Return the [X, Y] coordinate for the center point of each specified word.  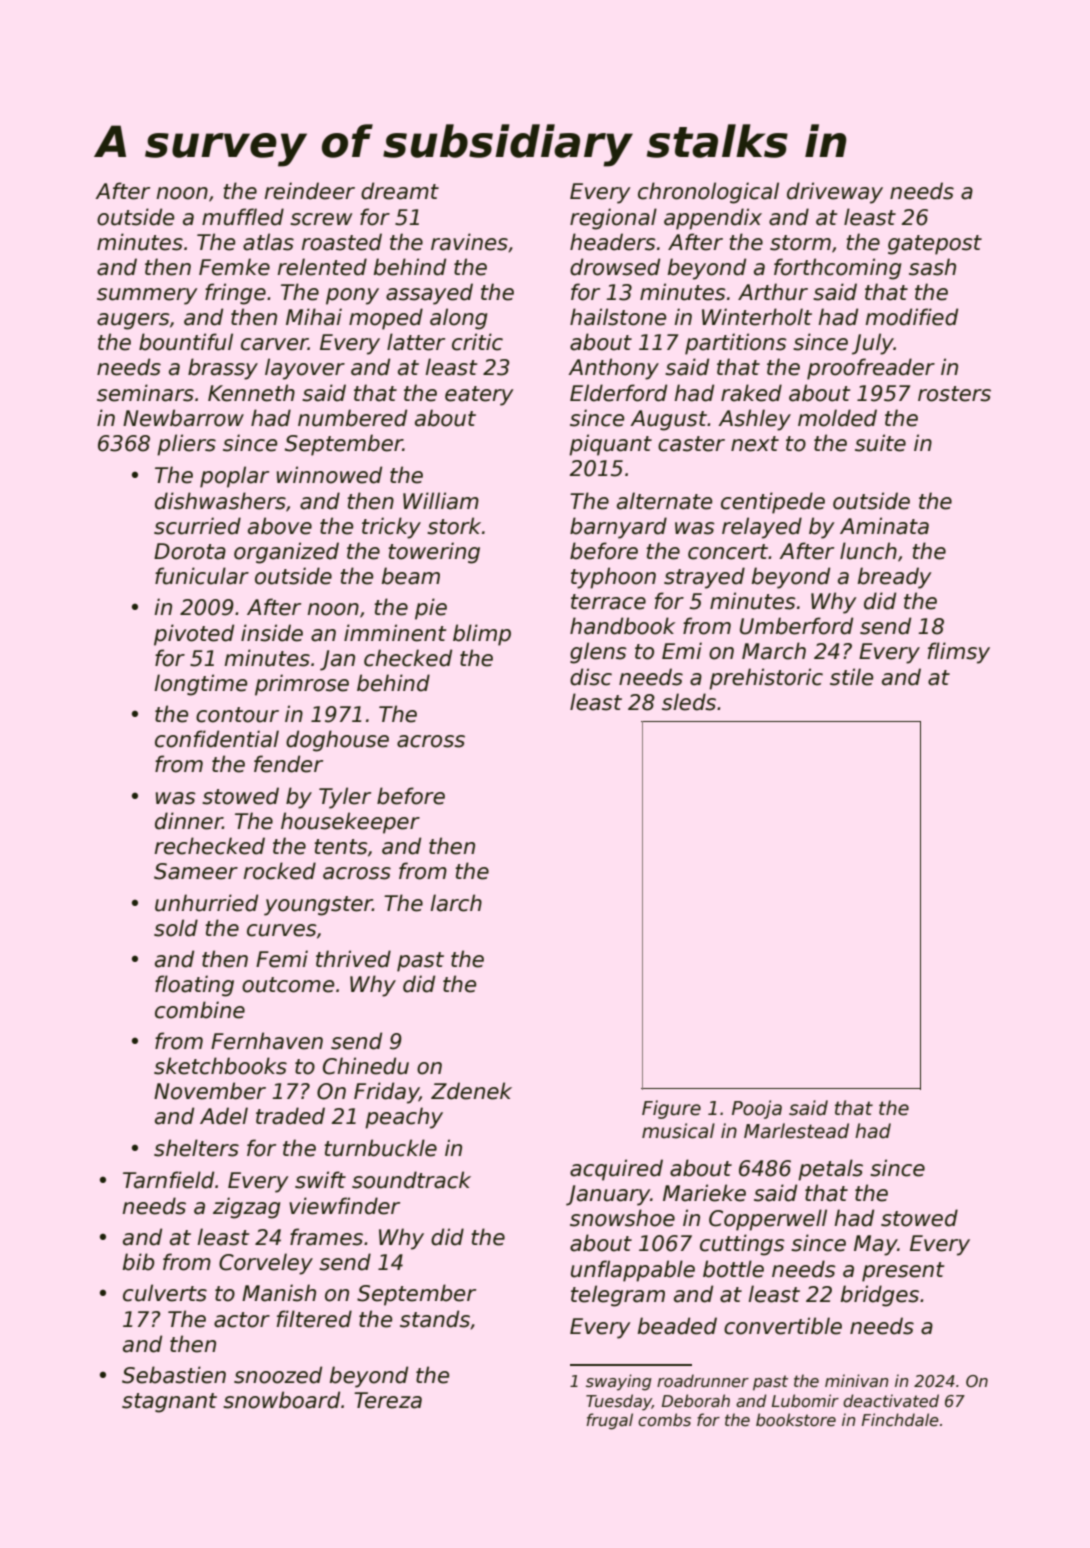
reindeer [310, 191]
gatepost [935, 245]
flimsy [959, 653]
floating [194, 986]
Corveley [266, 1264]
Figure [671, 1109]
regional [613, 219]
